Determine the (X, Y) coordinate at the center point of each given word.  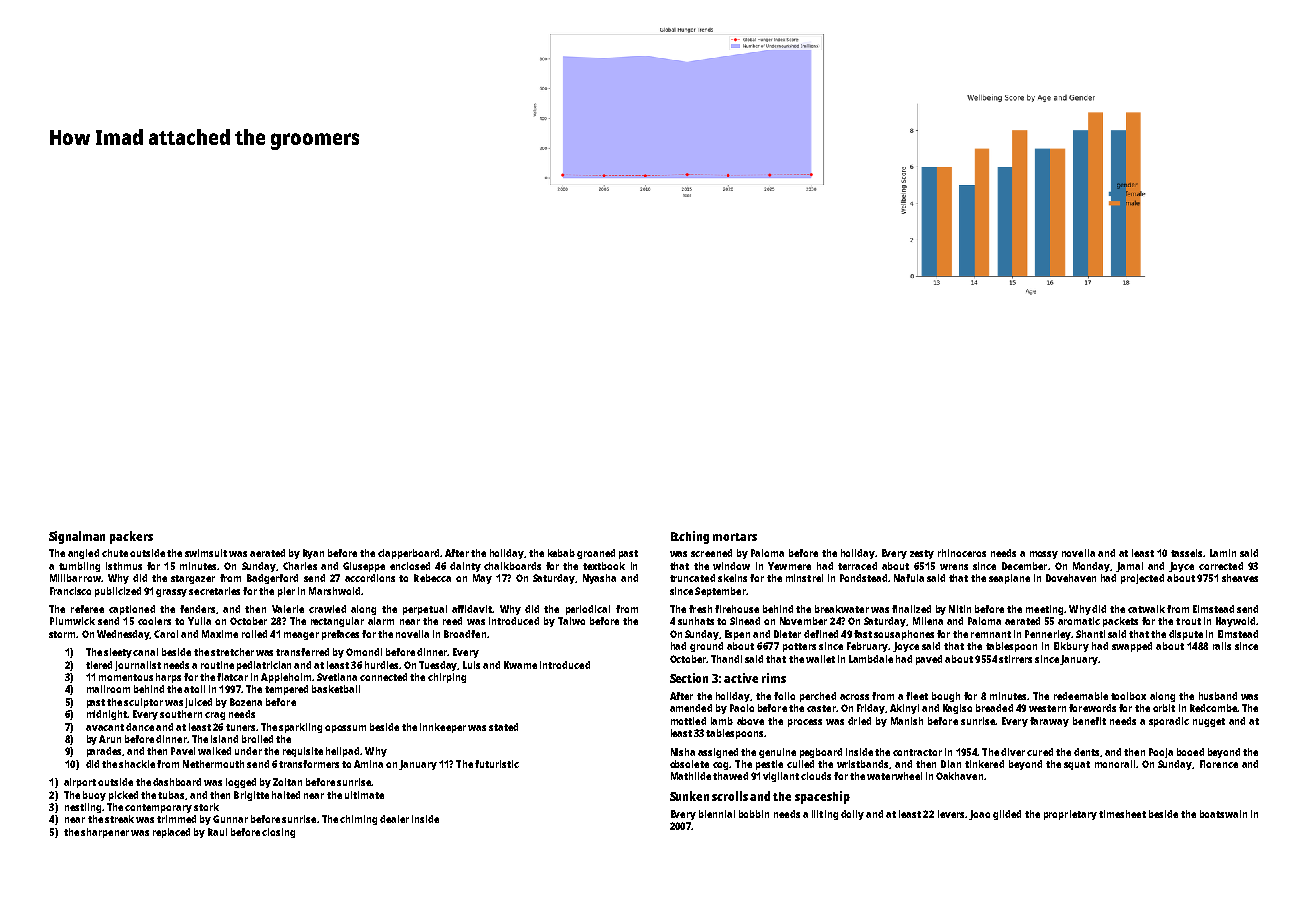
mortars (735, 537)
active (741, 678)
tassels (1186, 553)
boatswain (1223, 814)
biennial (717, 814)
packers (131, 537)
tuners (240, 727)
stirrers (1015, 659)
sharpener (105, 833)
